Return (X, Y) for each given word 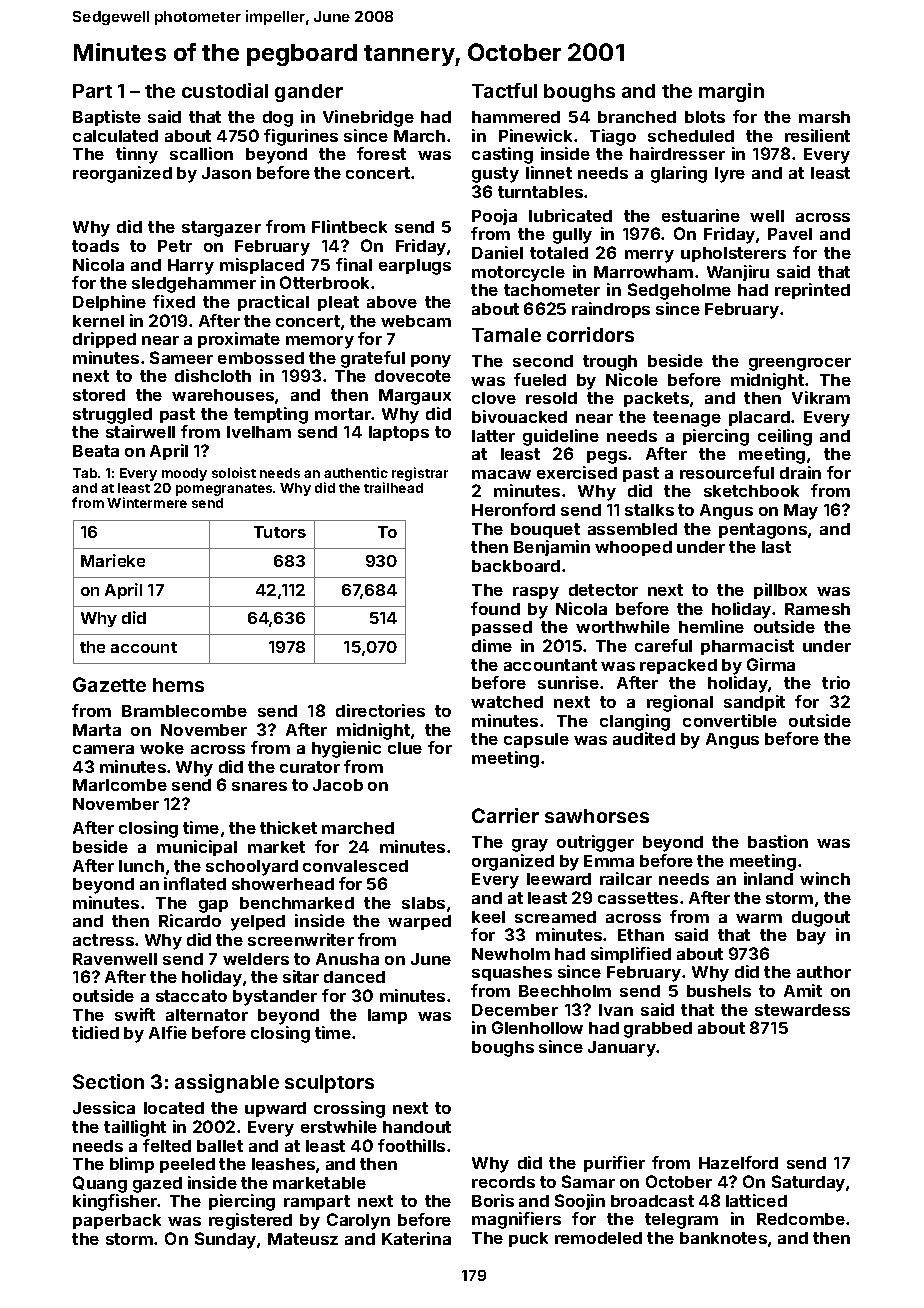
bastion (778, 841)
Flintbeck (349, 226)
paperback (117, 1221)
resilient (817, 135)
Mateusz (303, 1239)
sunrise (568, 682)
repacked (678, 666)
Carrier (505, 815)
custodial (225, 90)
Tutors (280, 532)
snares (259, 786)
